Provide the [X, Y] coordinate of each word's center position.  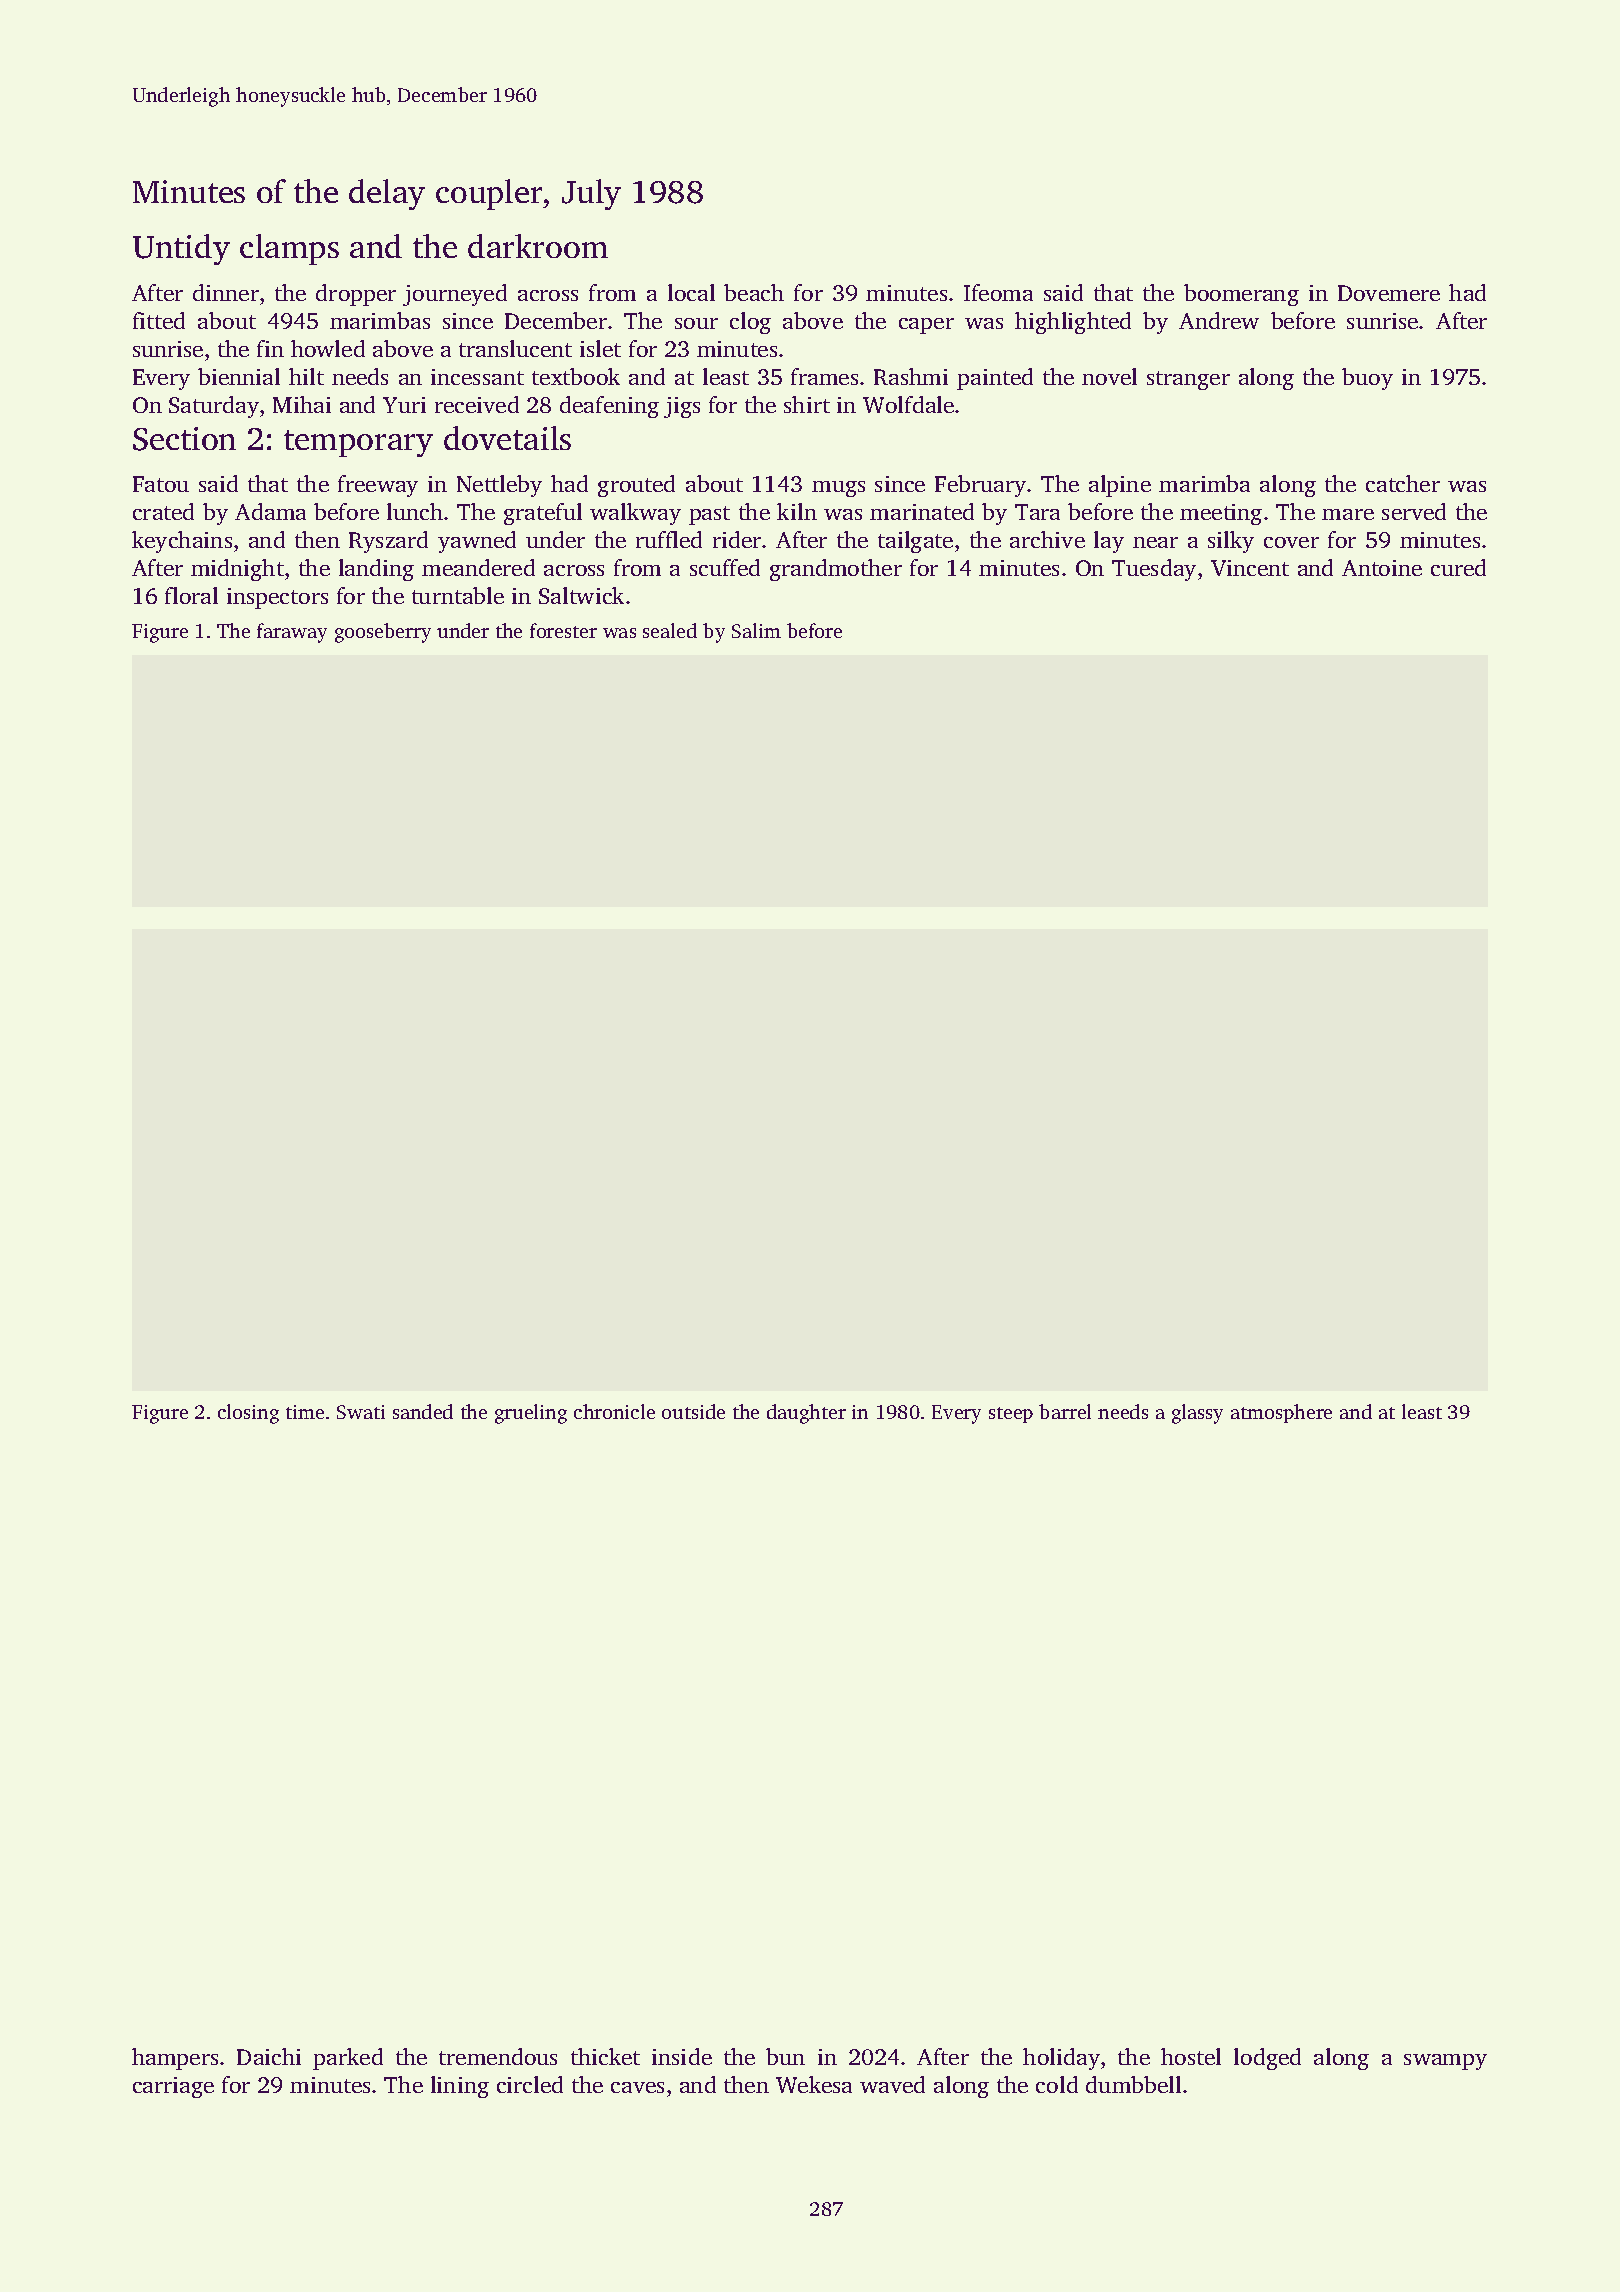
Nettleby [499, 486]
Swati [361, 1412]
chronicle [614, 1411]
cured [1458, 567]
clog [750, 323]
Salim [756, 630]
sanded [423, 1411]
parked [348, 2059]
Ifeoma [998, 292]
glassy [1197, 1414]
